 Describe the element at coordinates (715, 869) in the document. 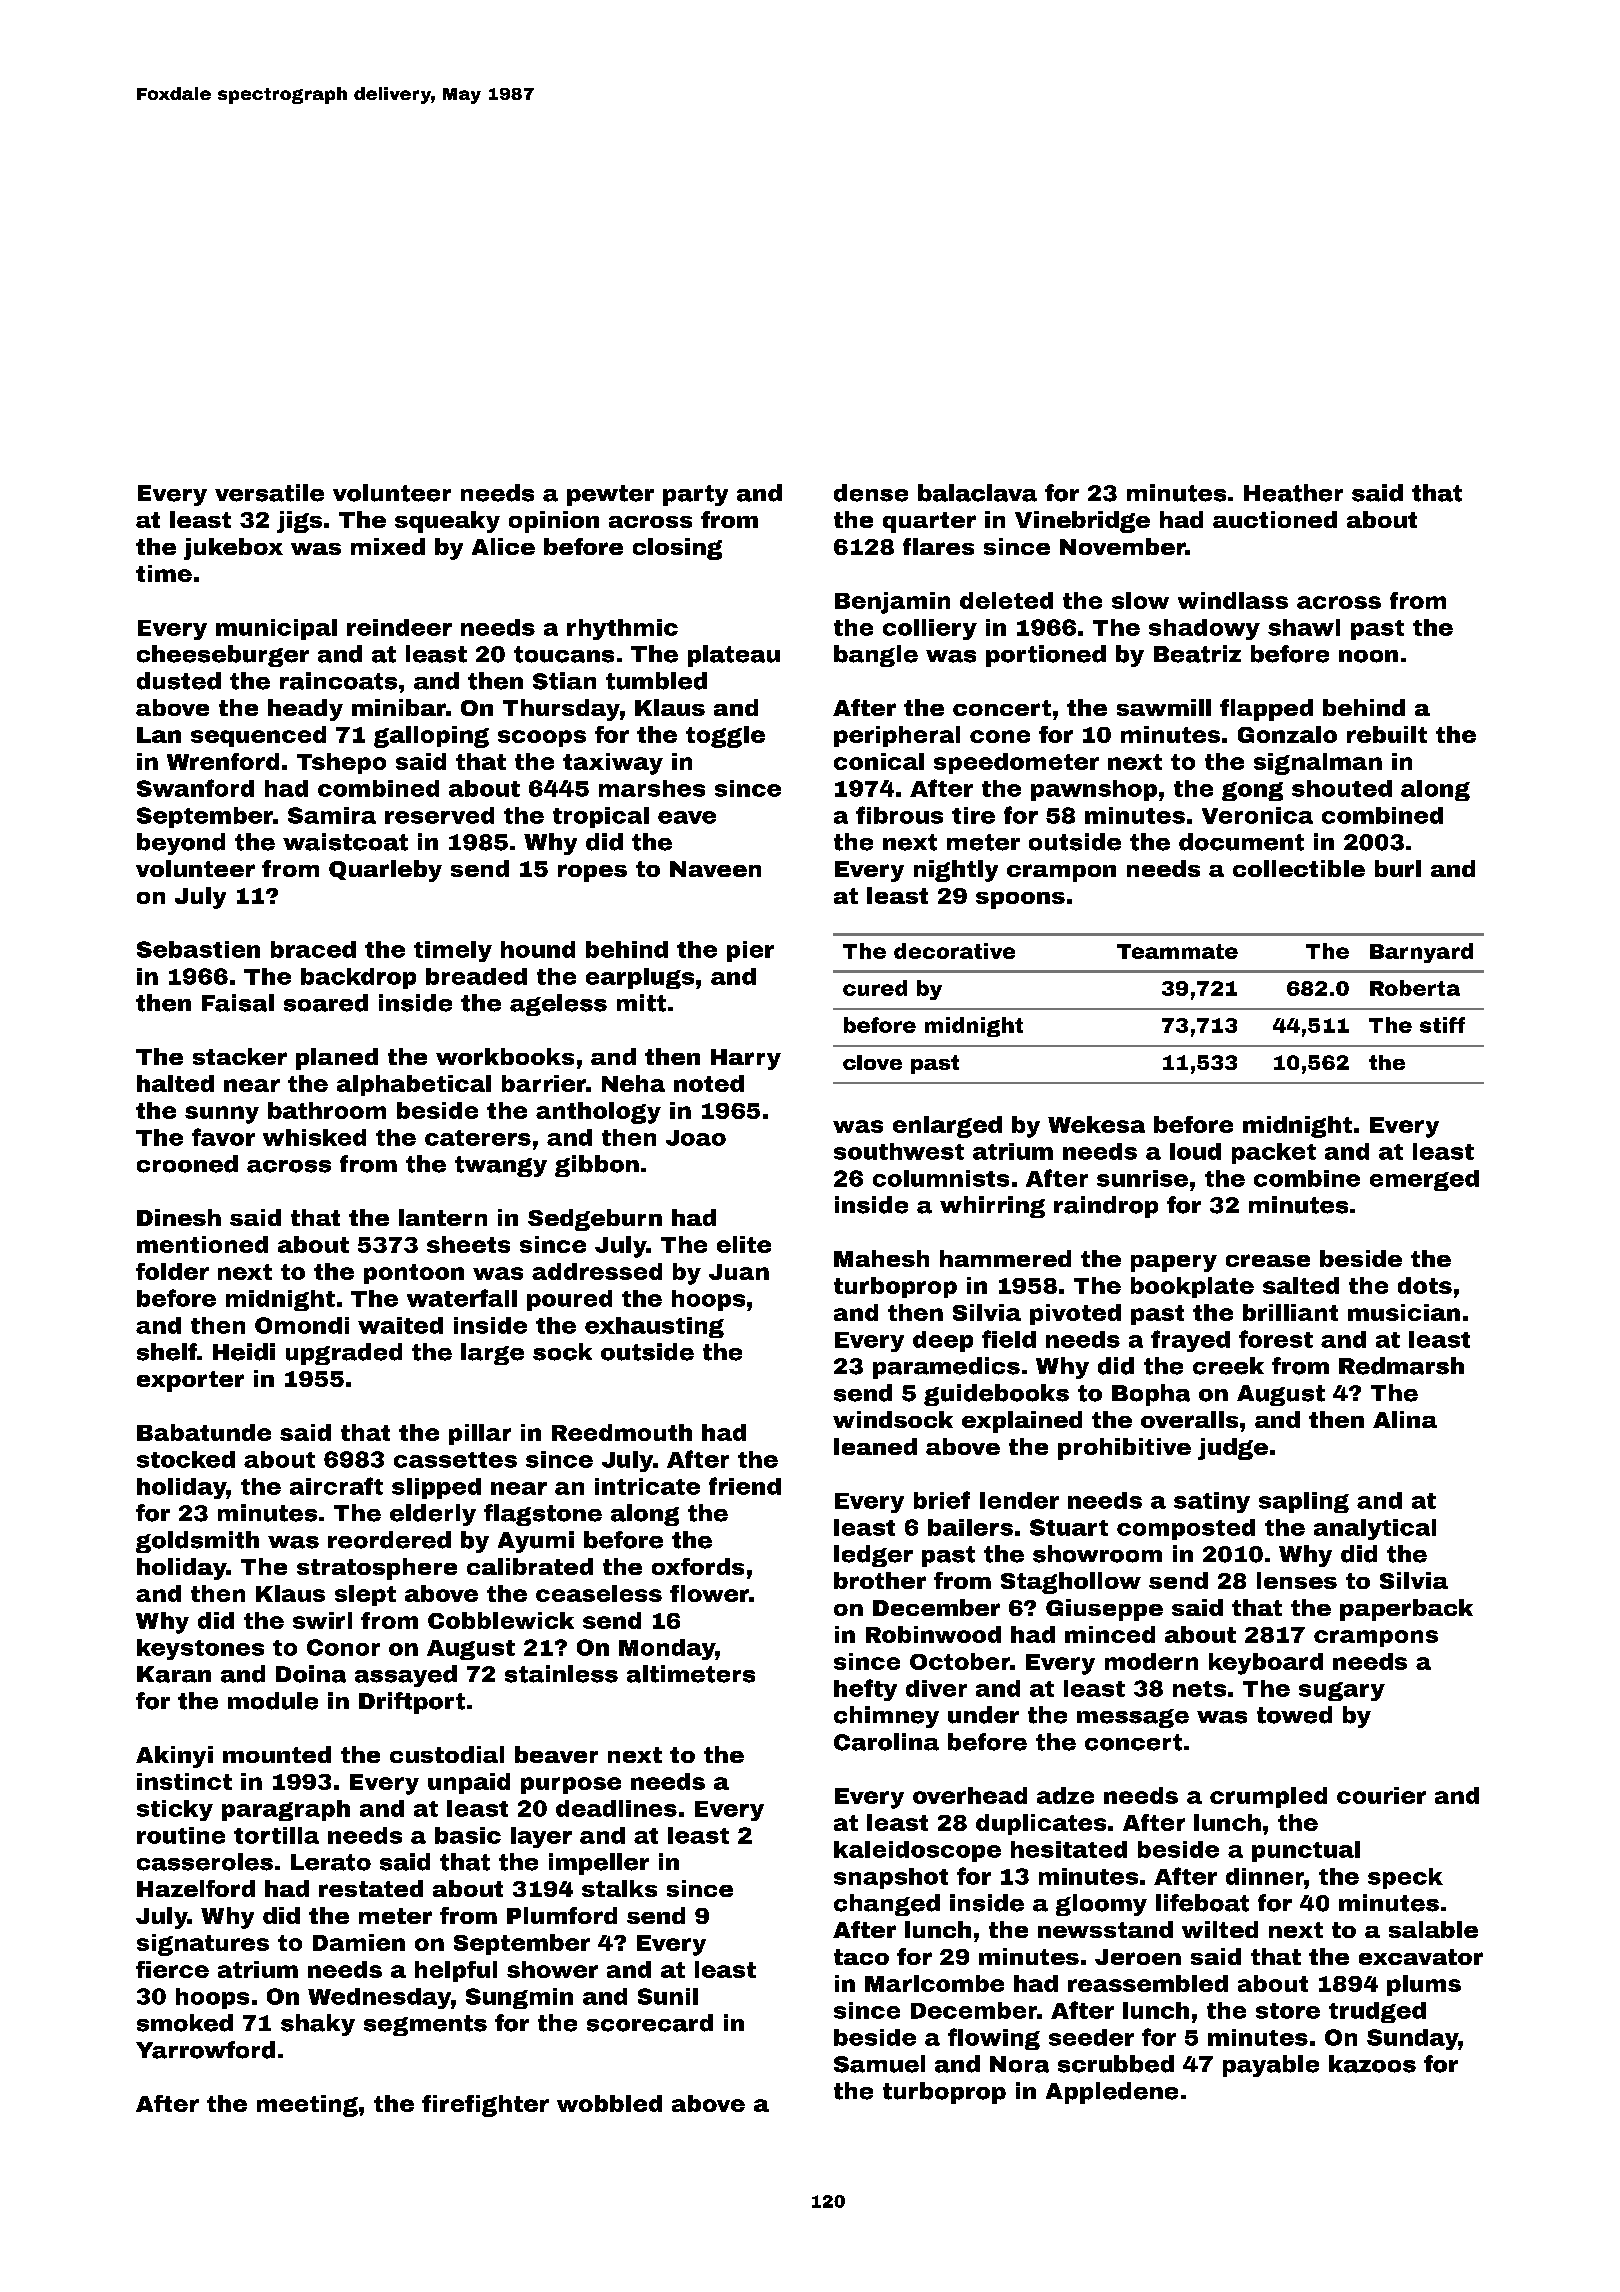

I see `Naveen` at that location.
